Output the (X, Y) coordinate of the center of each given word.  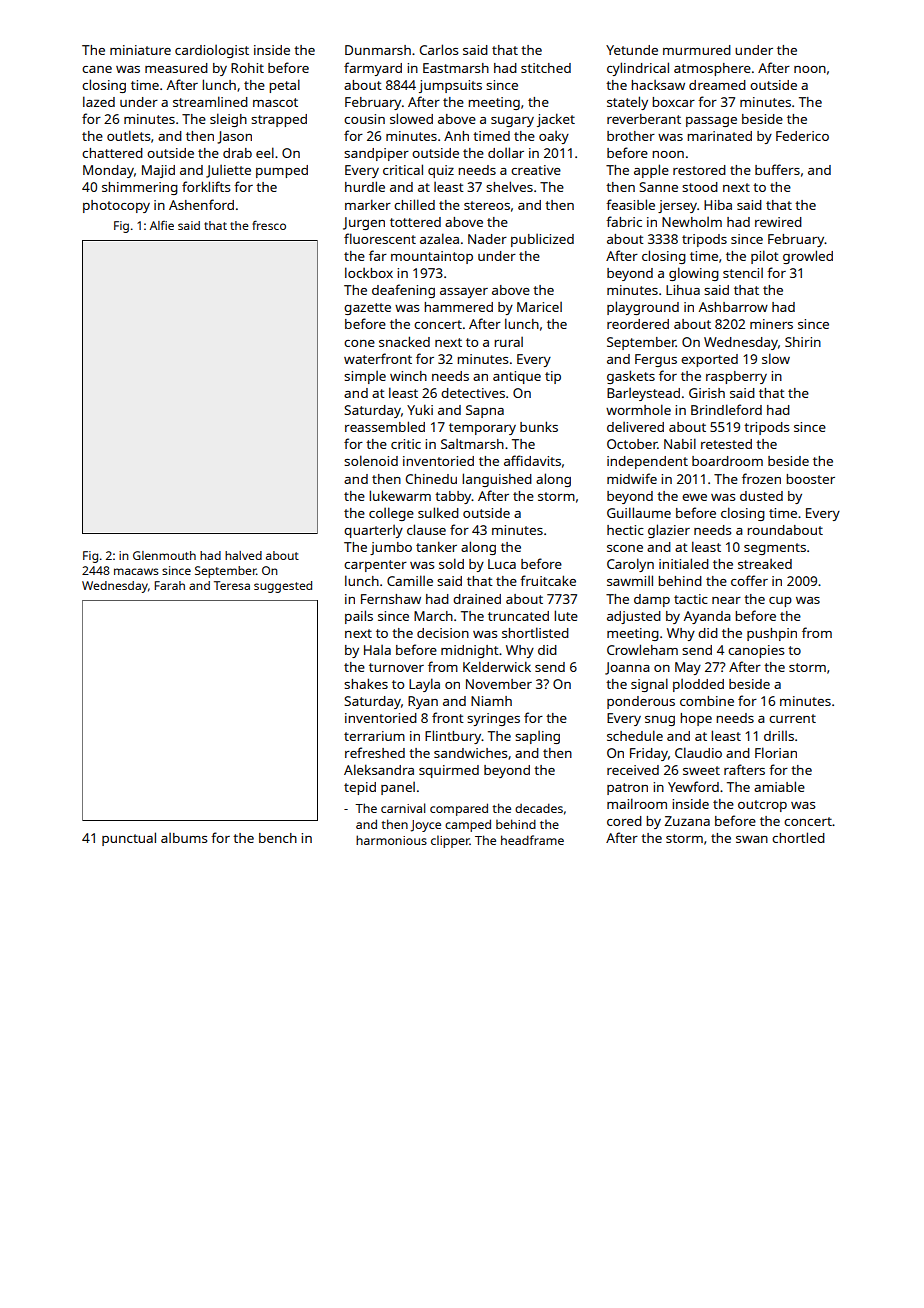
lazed (99, 101)
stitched (546, 68)
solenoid (371, 460)
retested (726, 444)
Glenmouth (164, 555)
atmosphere (712, 69)
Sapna (485, 411)
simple (365, 377)
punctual (129, 839)
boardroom (727, 461)
